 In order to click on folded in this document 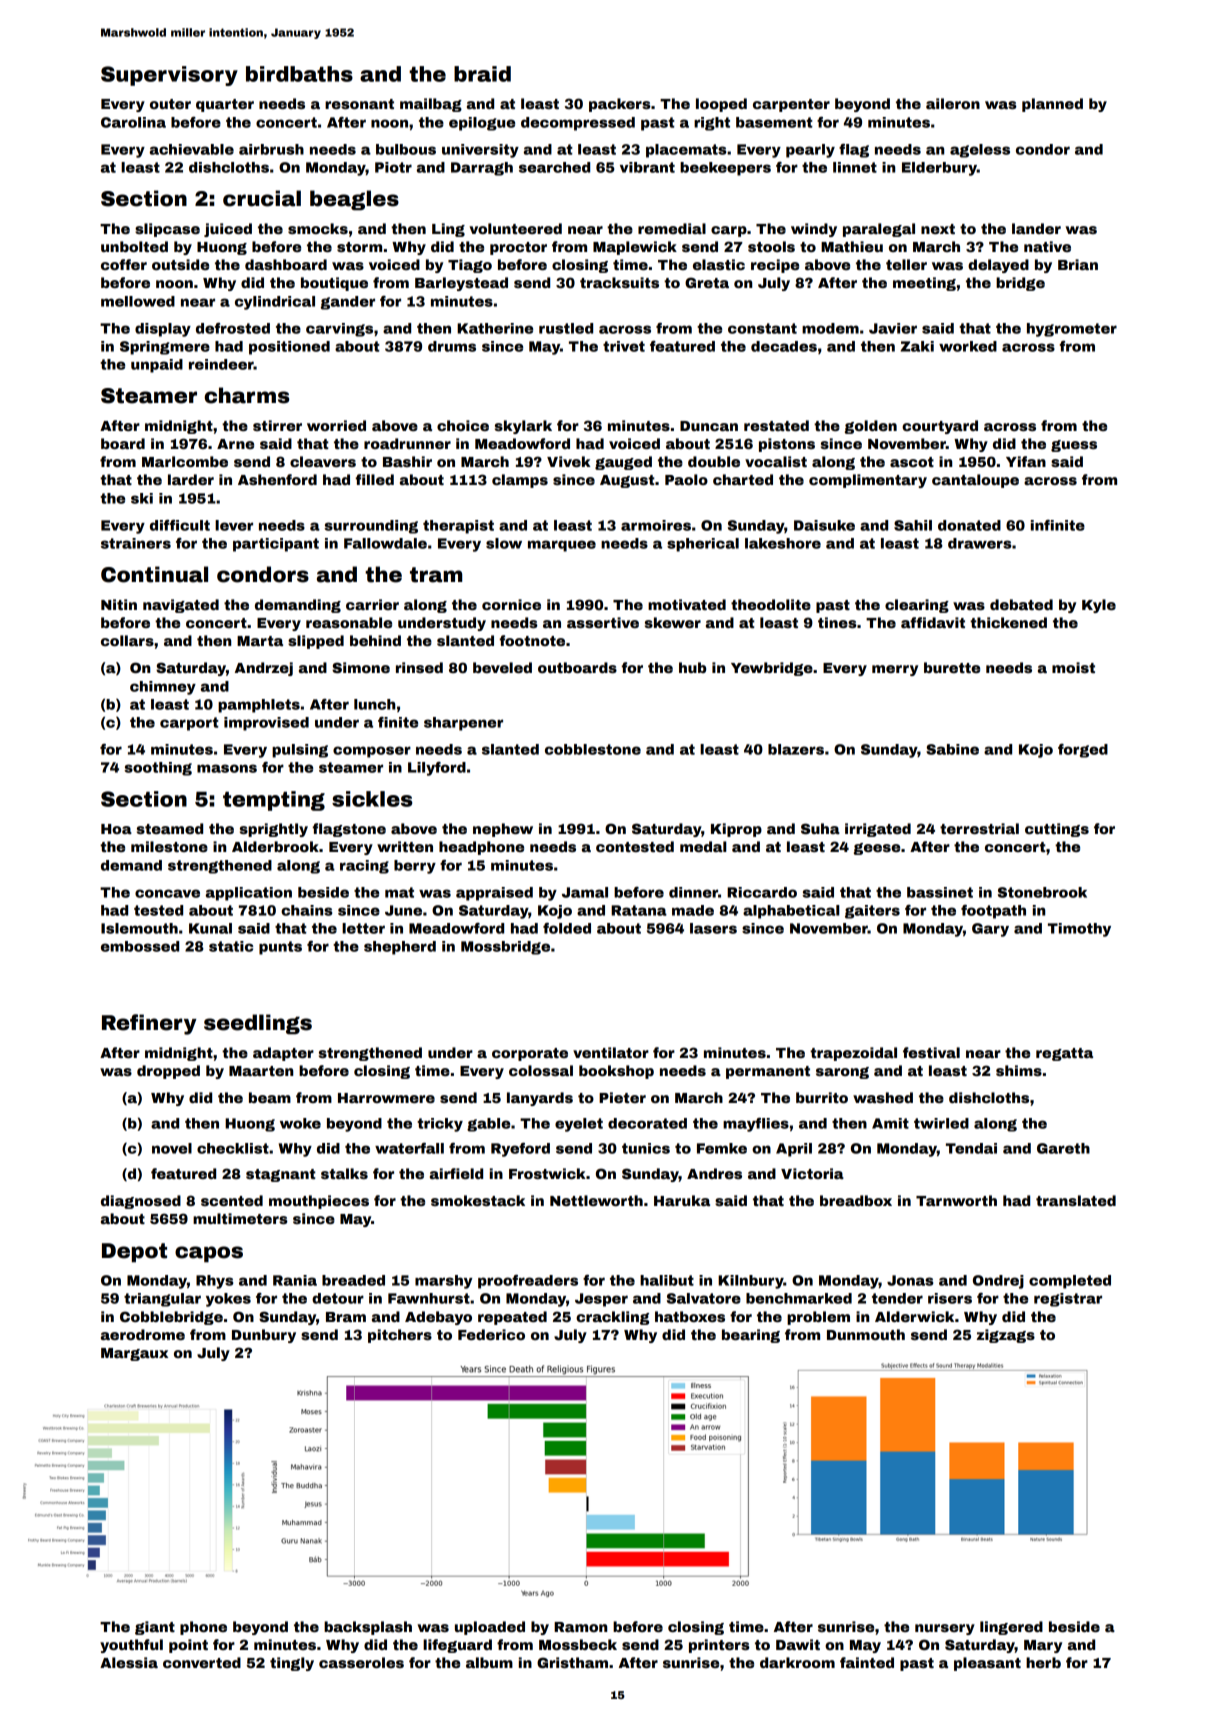, I will do `click(567, 928)`.
